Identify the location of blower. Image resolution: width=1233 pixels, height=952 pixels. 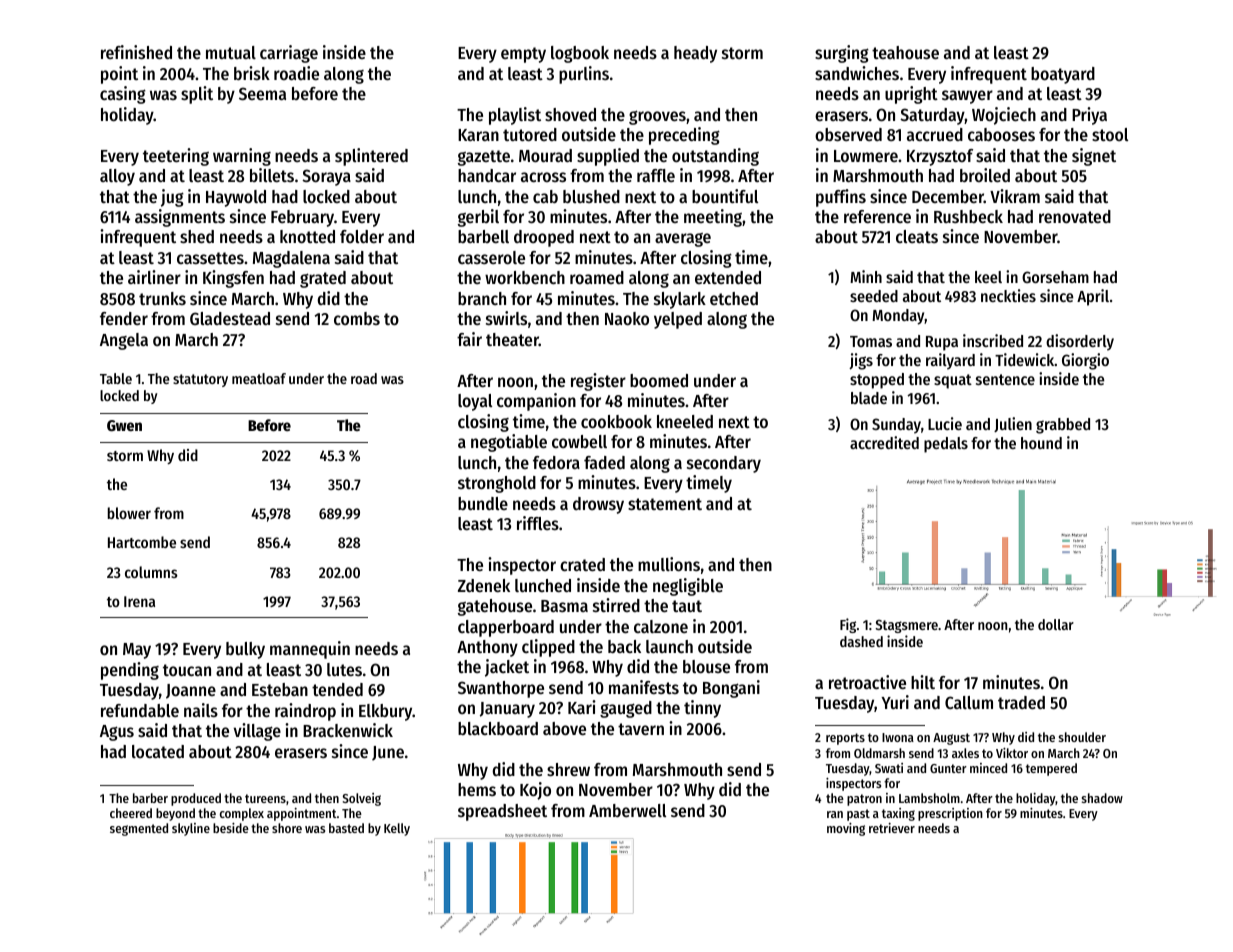
(129, 513).
